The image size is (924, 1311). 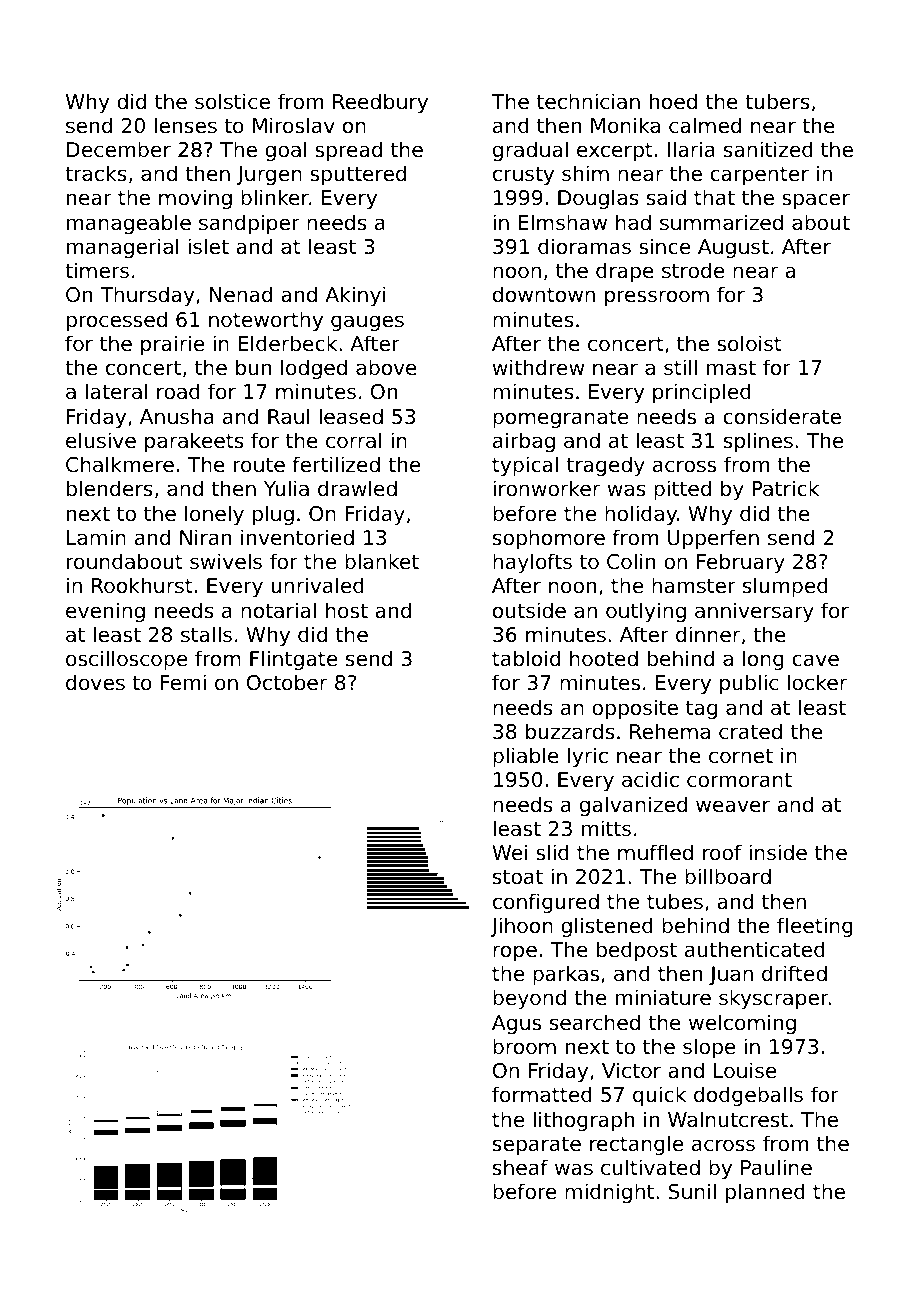 What do you see at coordinates (520, 1167) in the image?
I see `sheaf` at bounding box center [520, 1167].
